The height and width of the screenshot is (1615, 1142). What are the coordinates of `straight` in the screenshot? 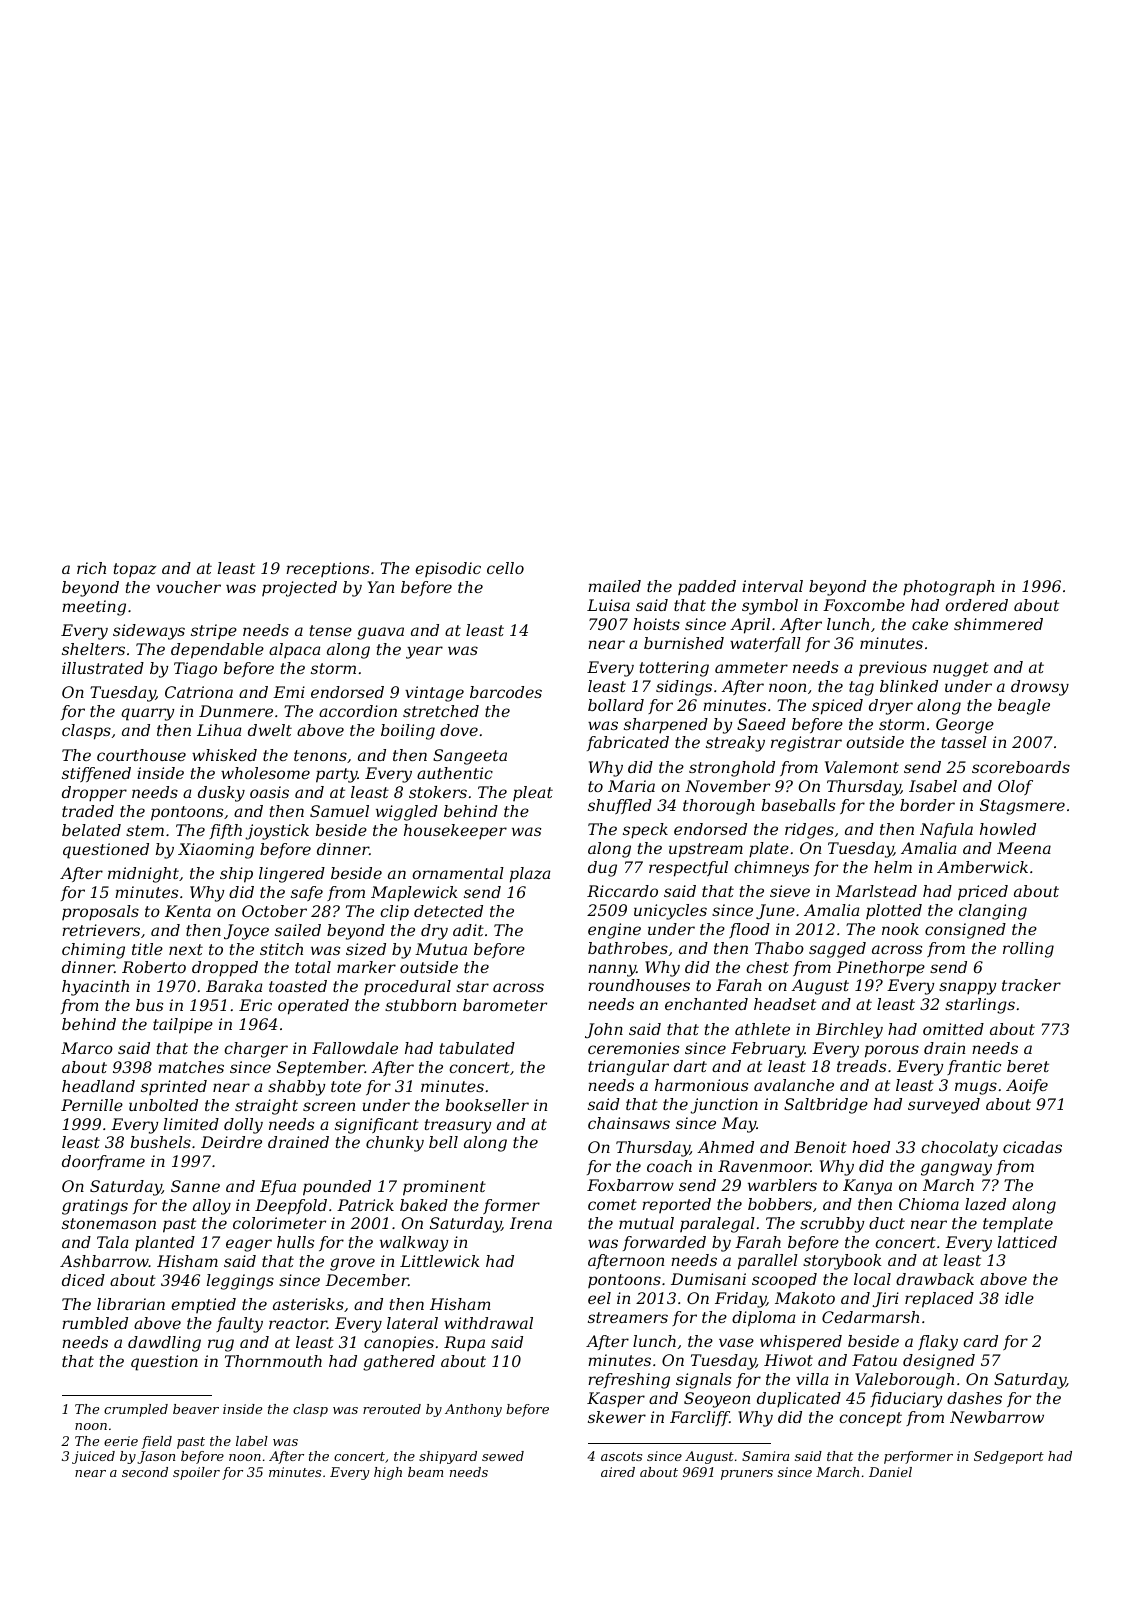 It's located at (266, 1107).
